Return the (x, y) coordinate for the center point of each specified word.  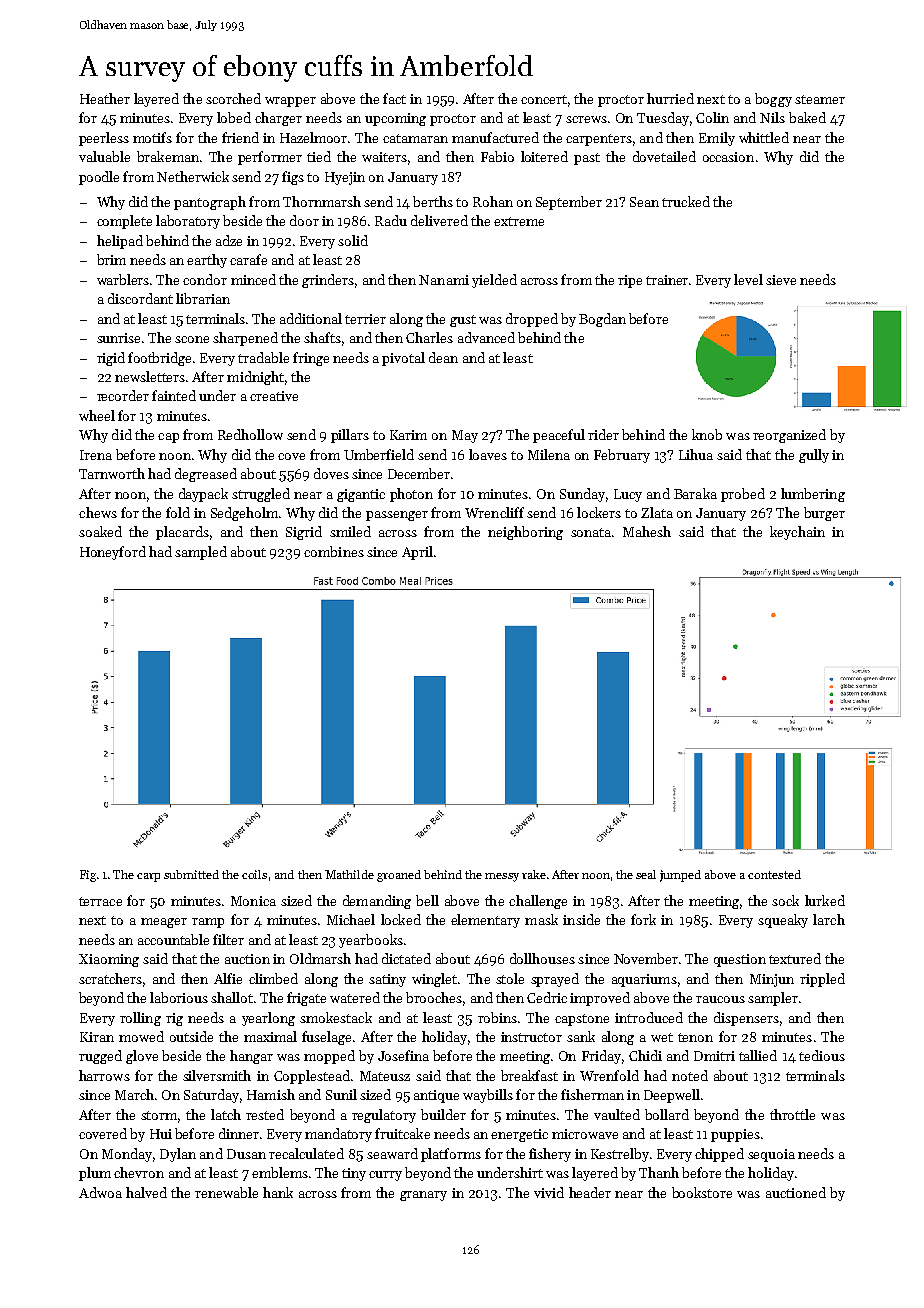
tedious (822, 1055)
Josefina (403, 1055)
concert (544, 99)
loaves (488, 454)
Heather (105, 98)
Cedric (547, 997)
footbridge (159, 359)
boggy (773, 100)
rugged (100, 1057)
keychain (797, 533)
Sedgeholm (244, 514)
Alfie (228, 978)
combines (334, 551)
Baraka (695, 493)
